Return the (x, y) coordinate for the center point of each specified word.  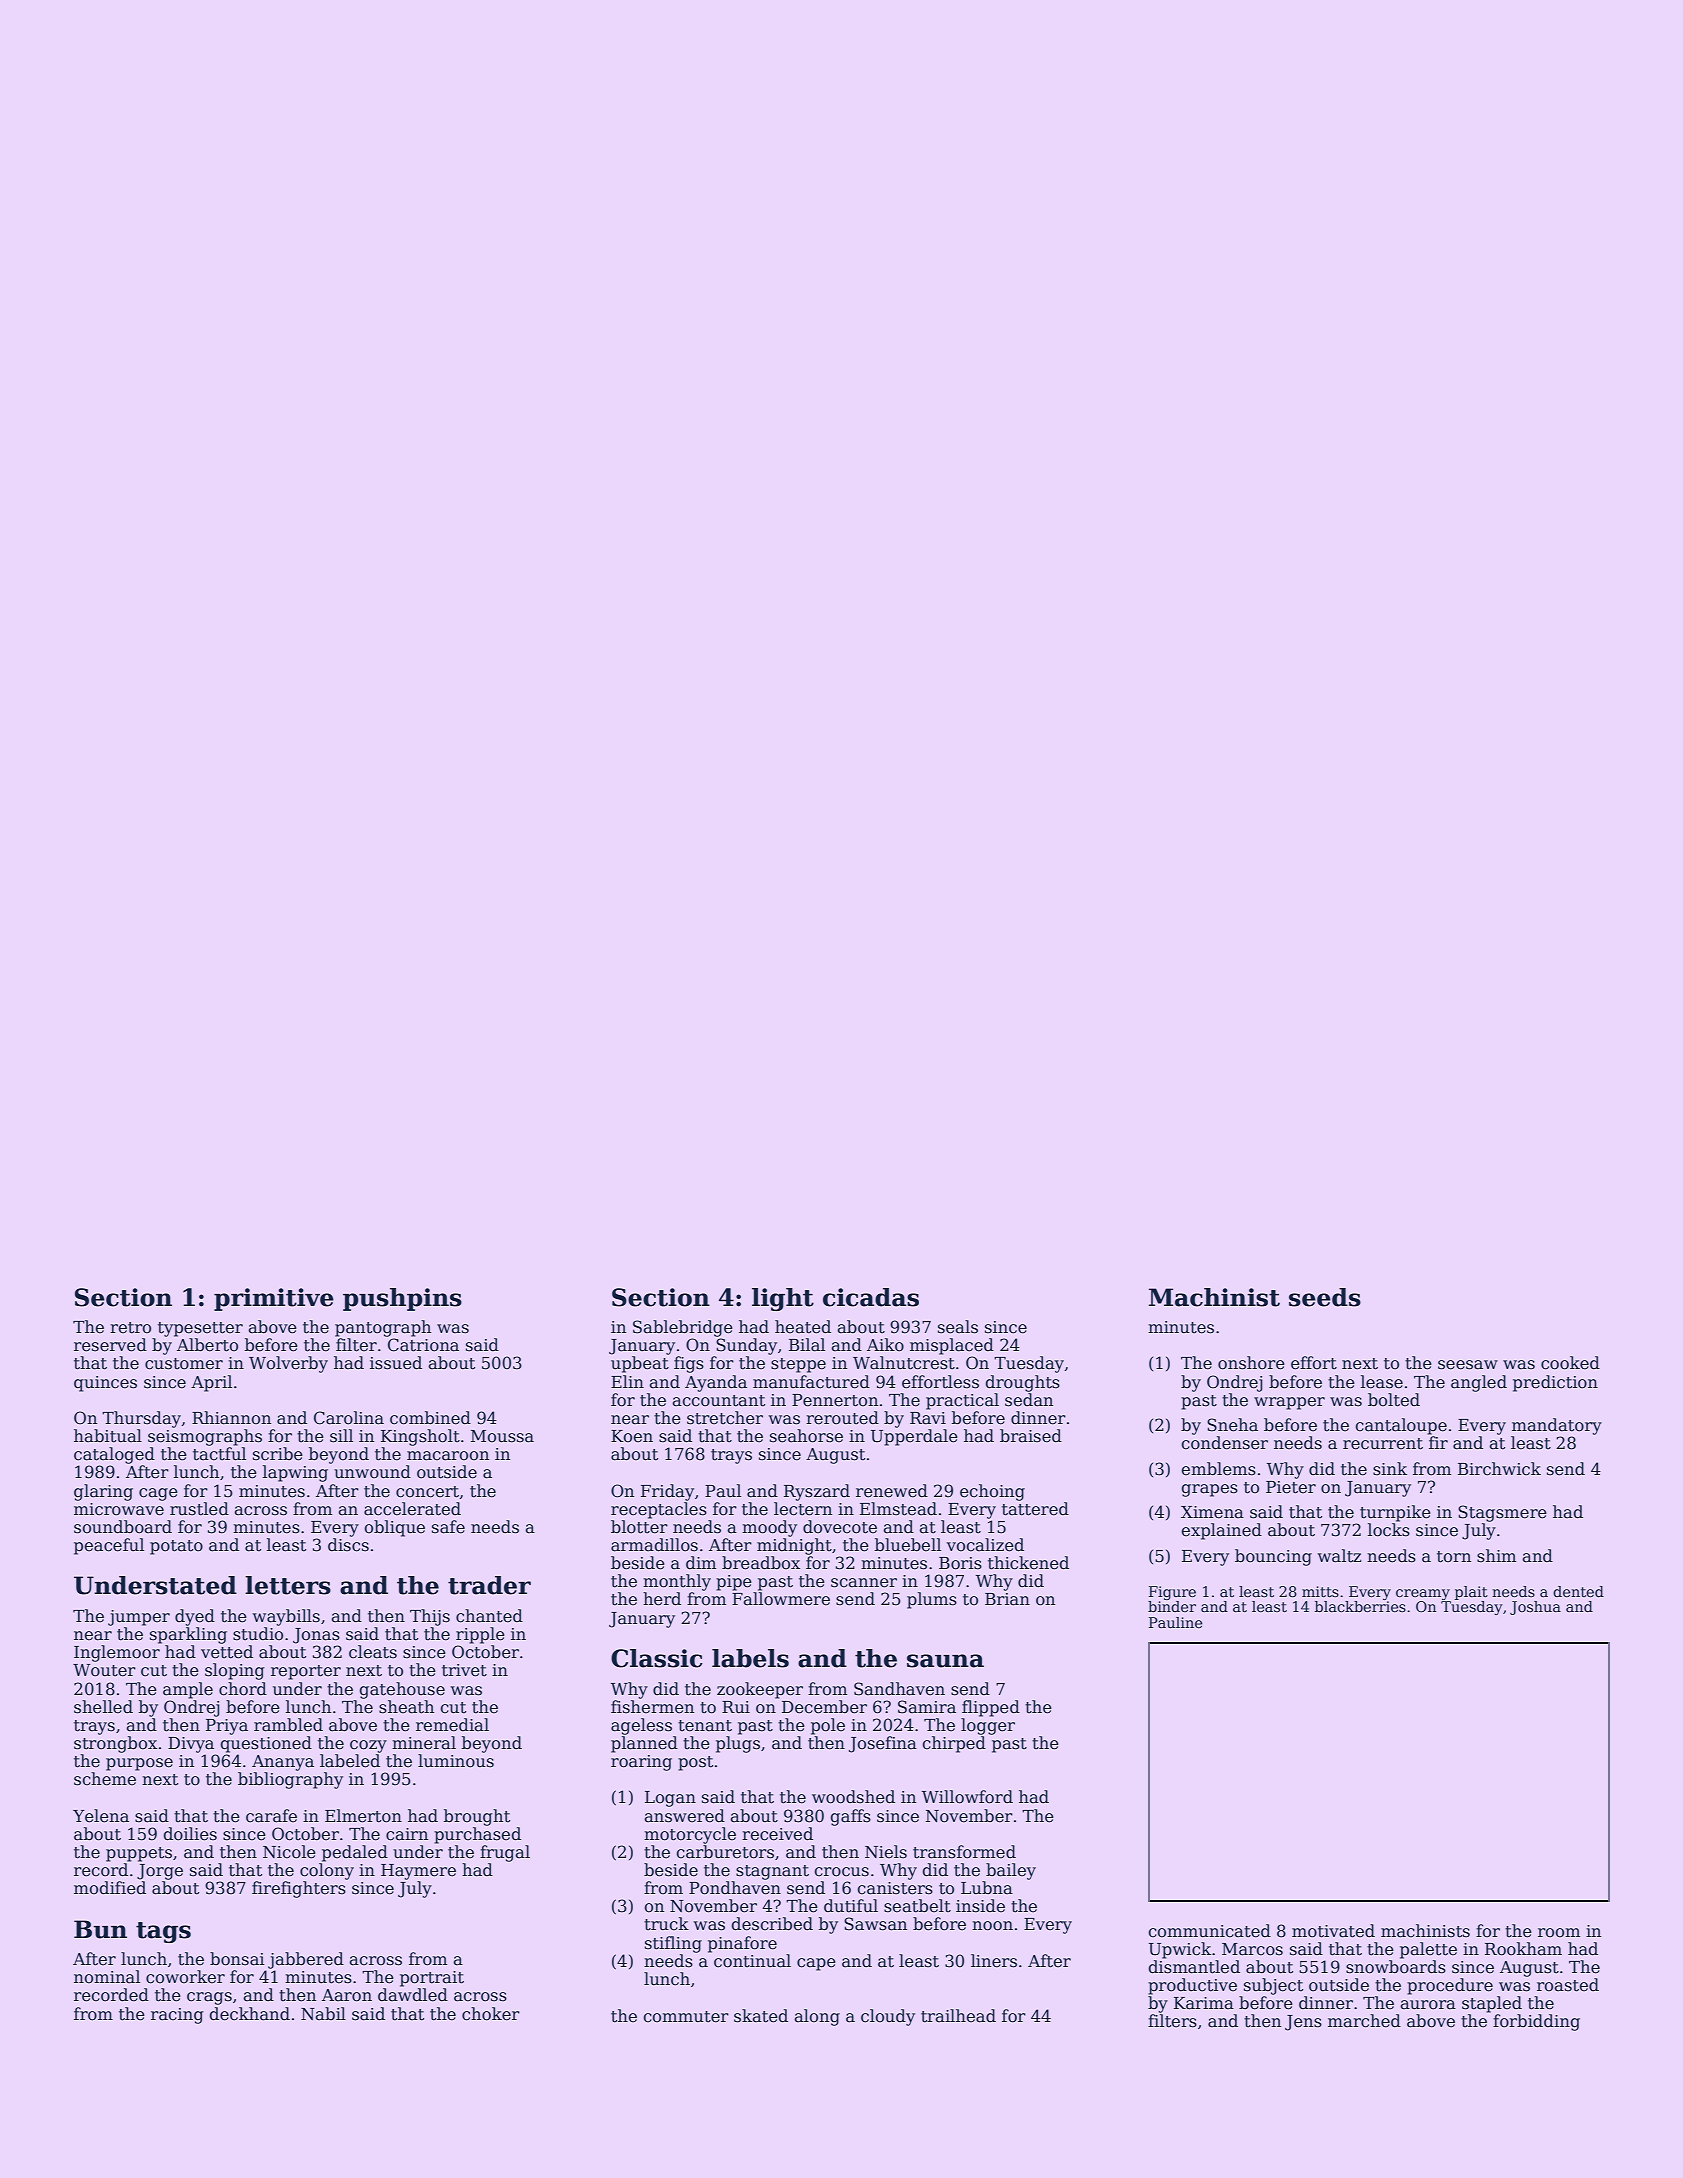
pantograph (383, 1328)
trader (489, 1585)
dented (1578, 1591)
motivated (1333, 1931)
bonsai (237, 1959)
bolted (1394, 1400)
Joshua (1535, 1608)
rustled (199, 1509)
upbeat (640, 1364)
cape (816, 1964)
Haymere (418, 1872)
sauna (945, 1661)
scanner (864, 1583)
